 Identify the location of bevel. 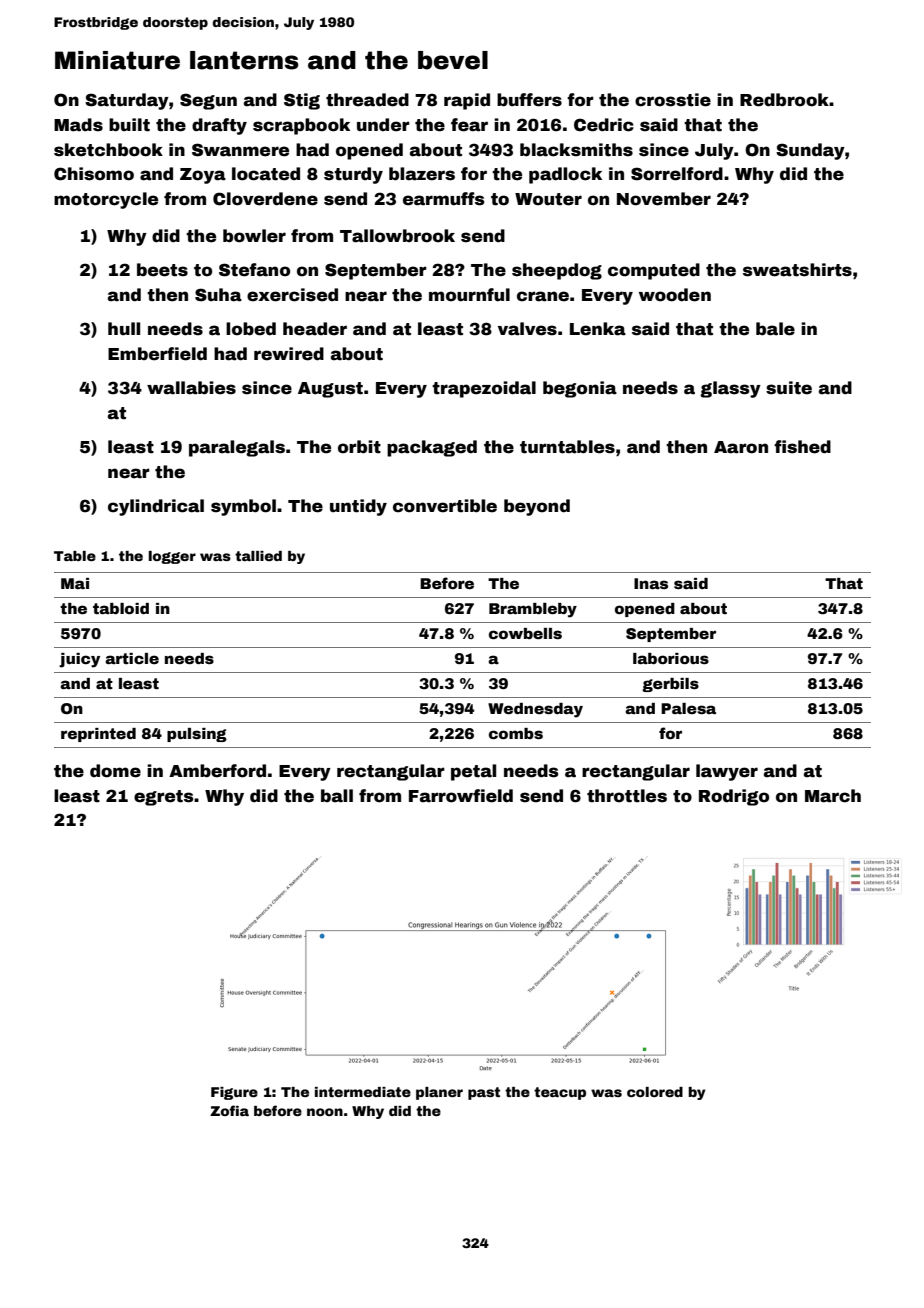
(453, 60).
